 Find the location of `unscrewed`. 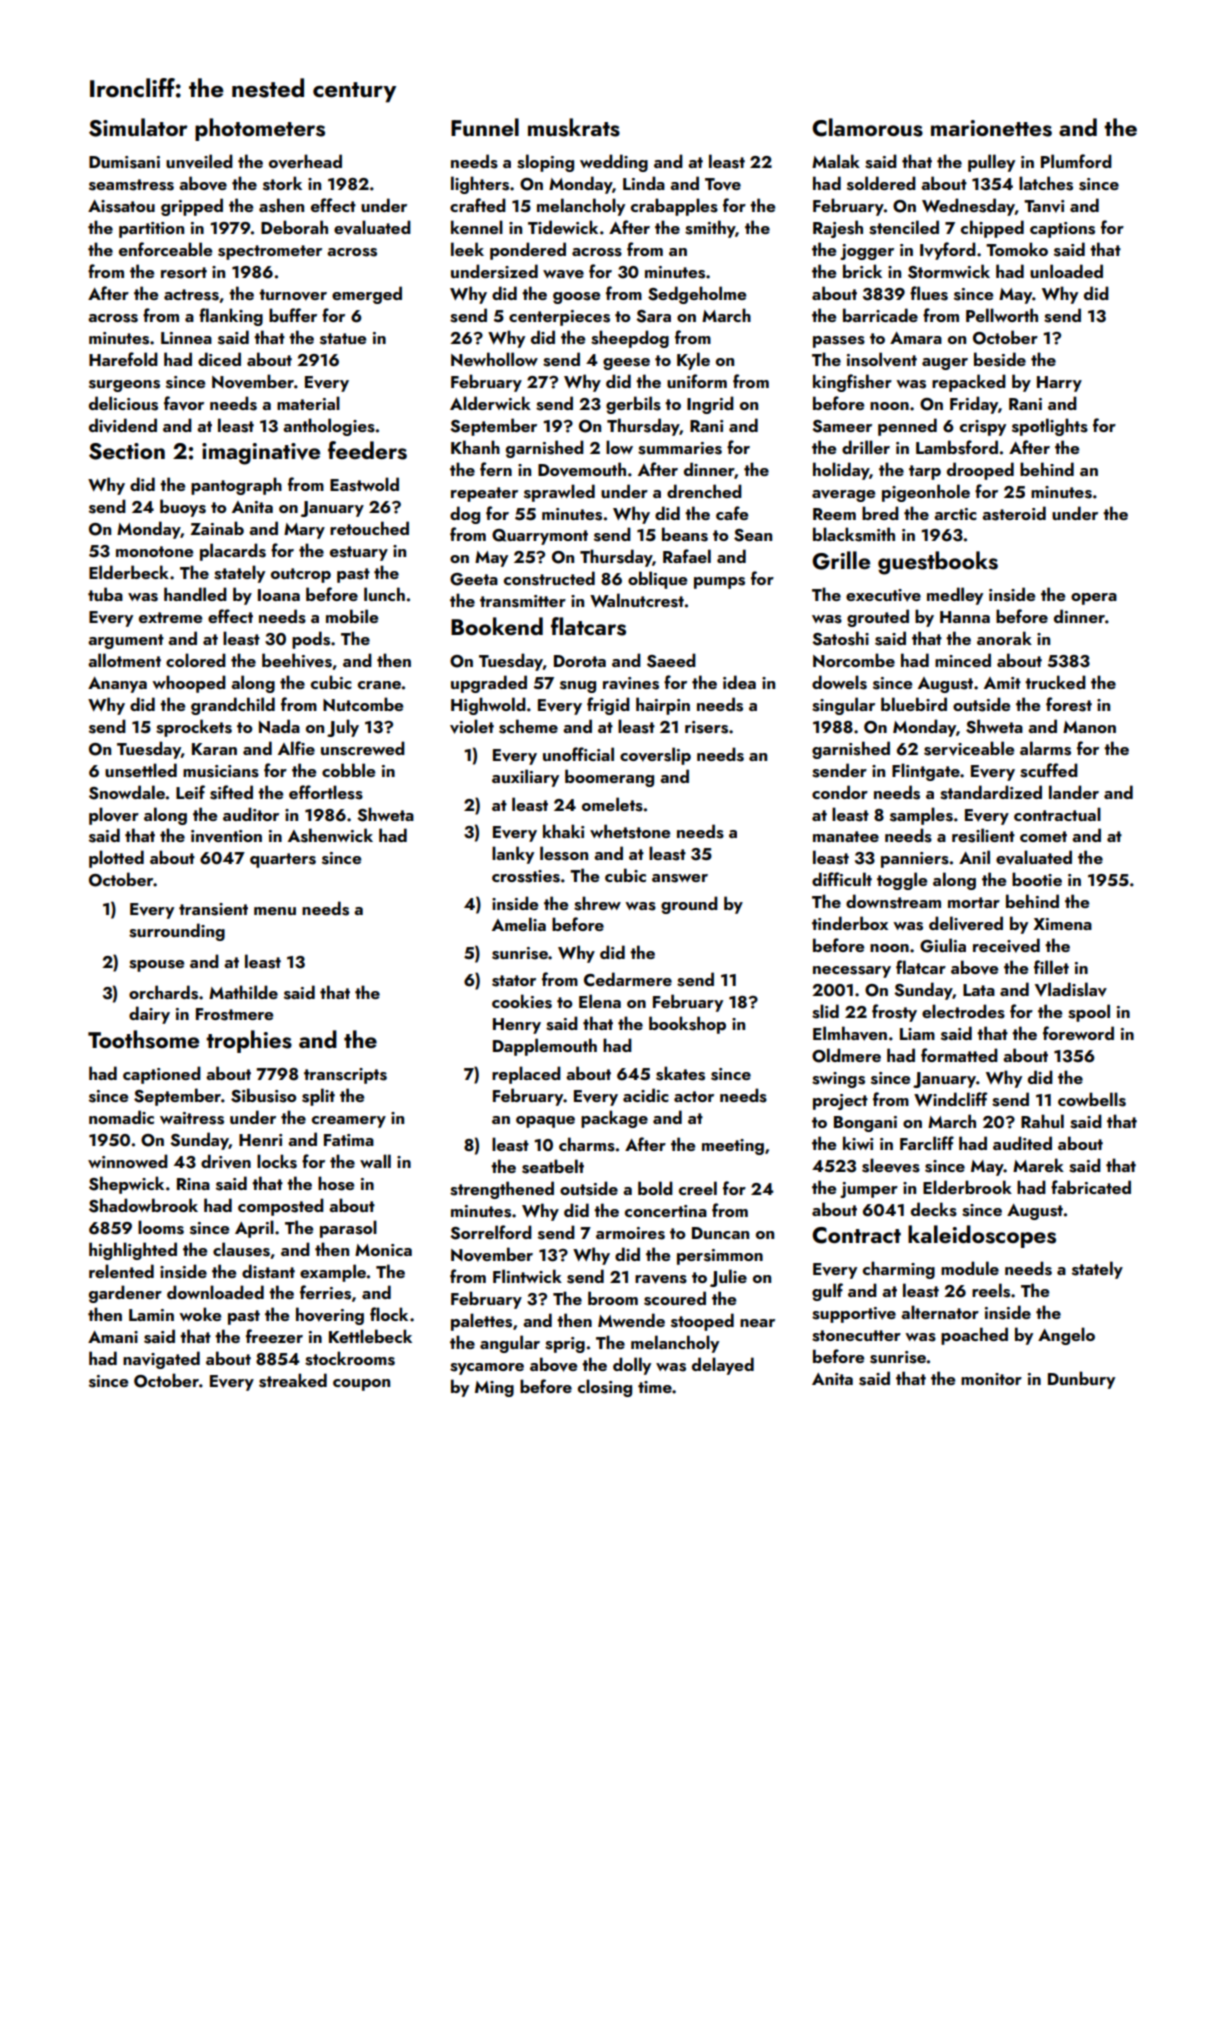

unscrewed is located at coordinates (363, 748).
